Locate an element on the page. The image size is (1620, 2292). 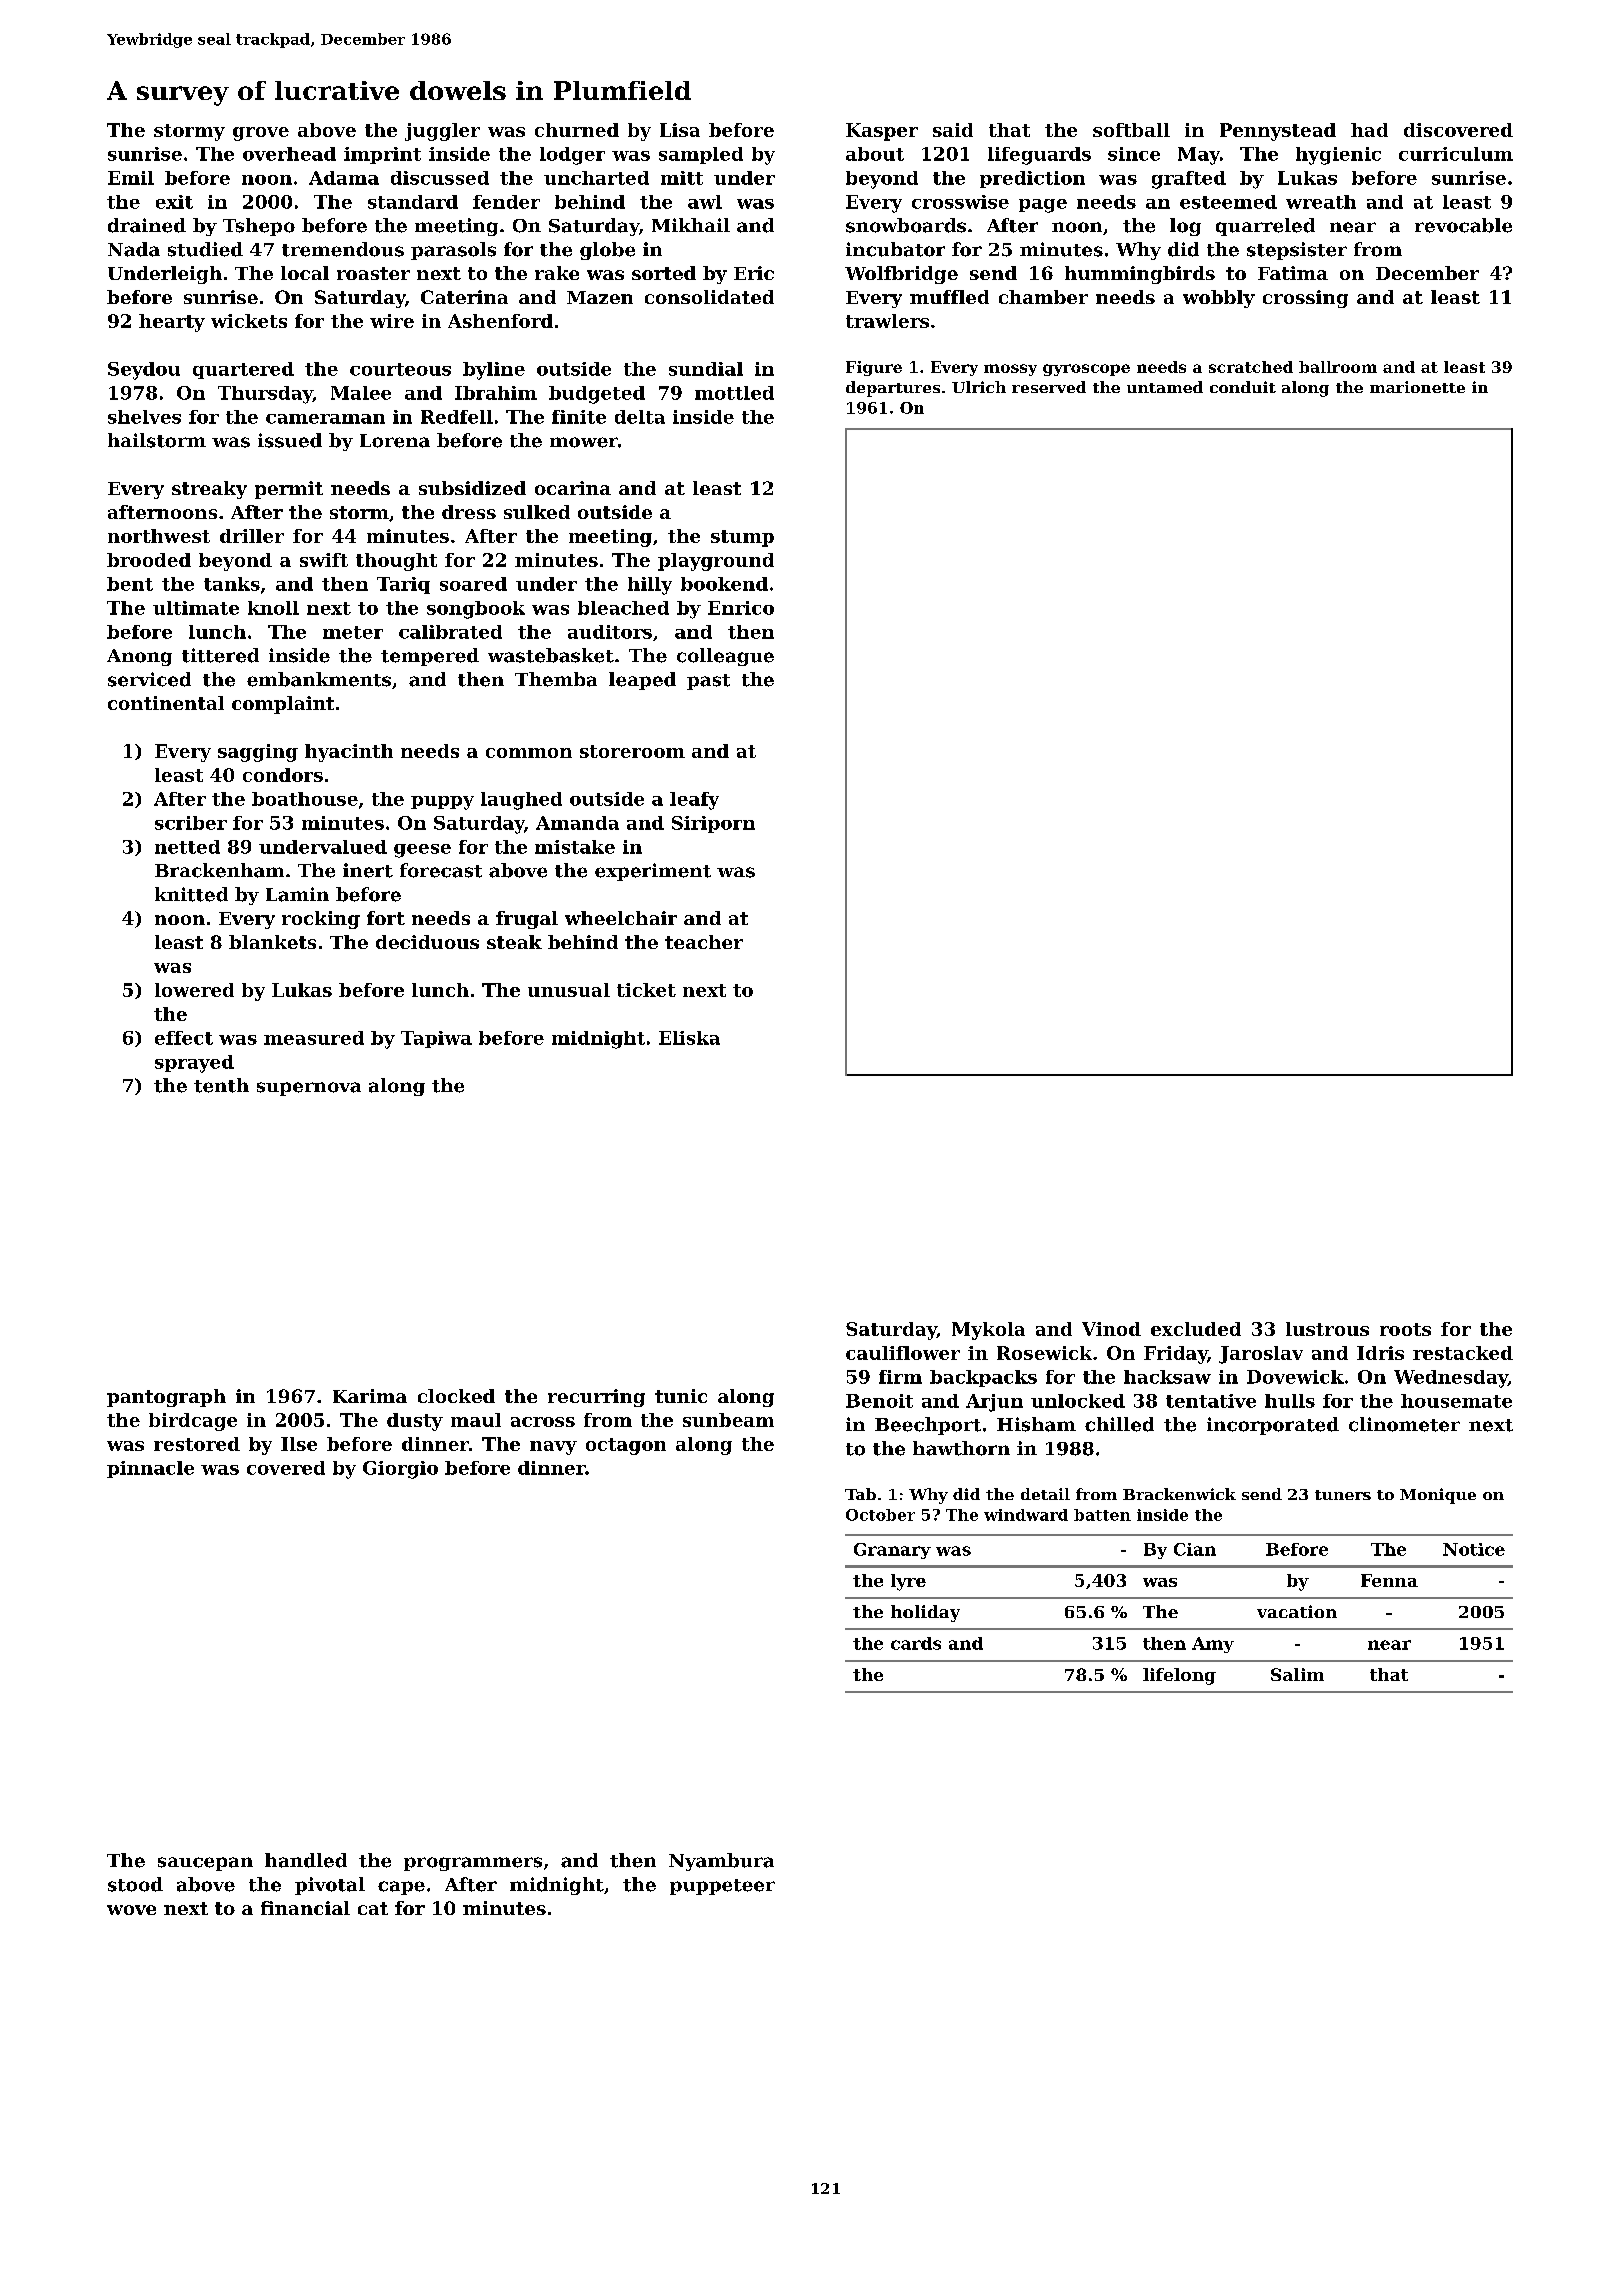
grove is located at coordinates (261, 134).
